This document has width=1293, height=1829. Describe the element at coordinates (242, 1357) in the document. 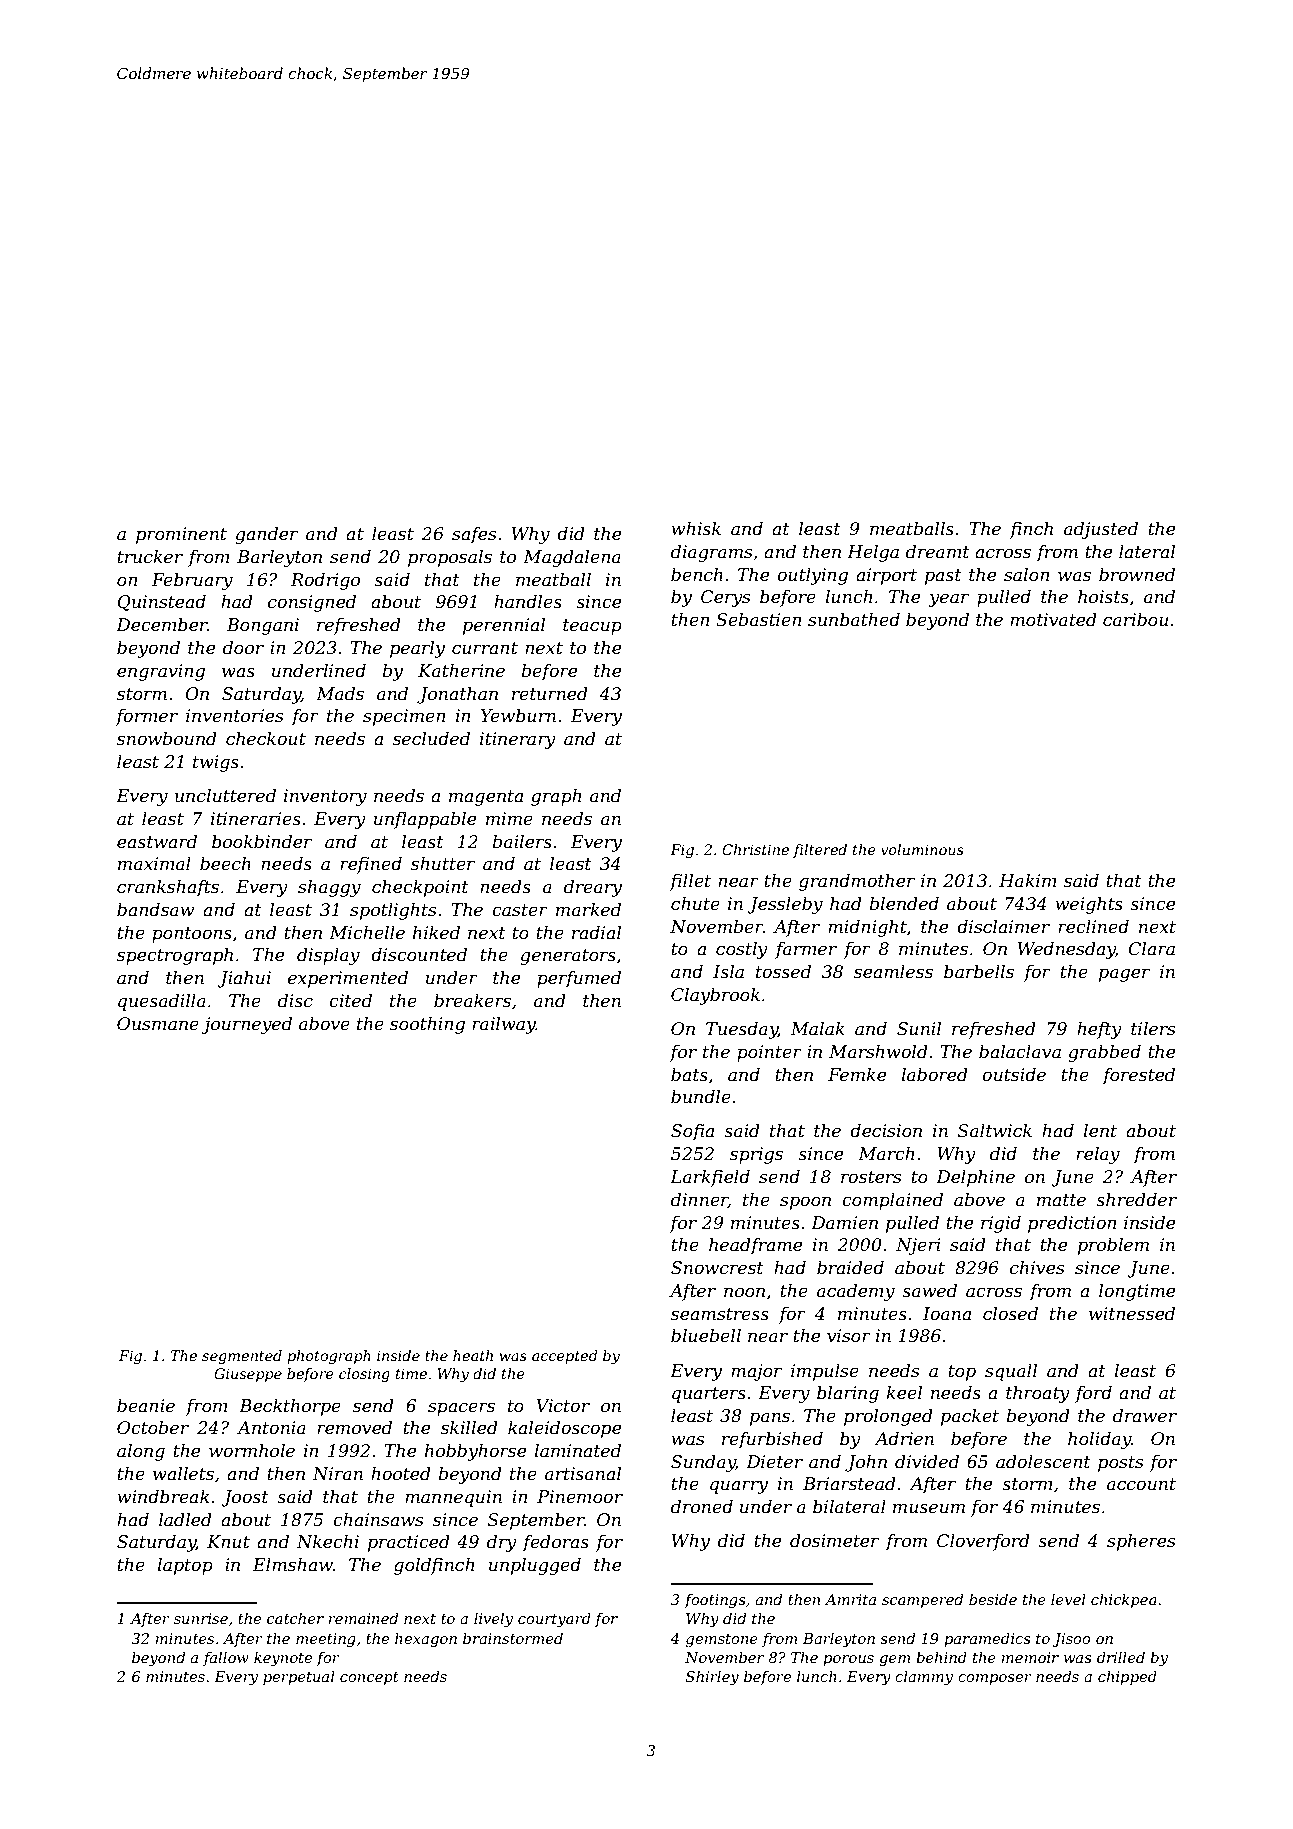

I see `segmented` at that location.
